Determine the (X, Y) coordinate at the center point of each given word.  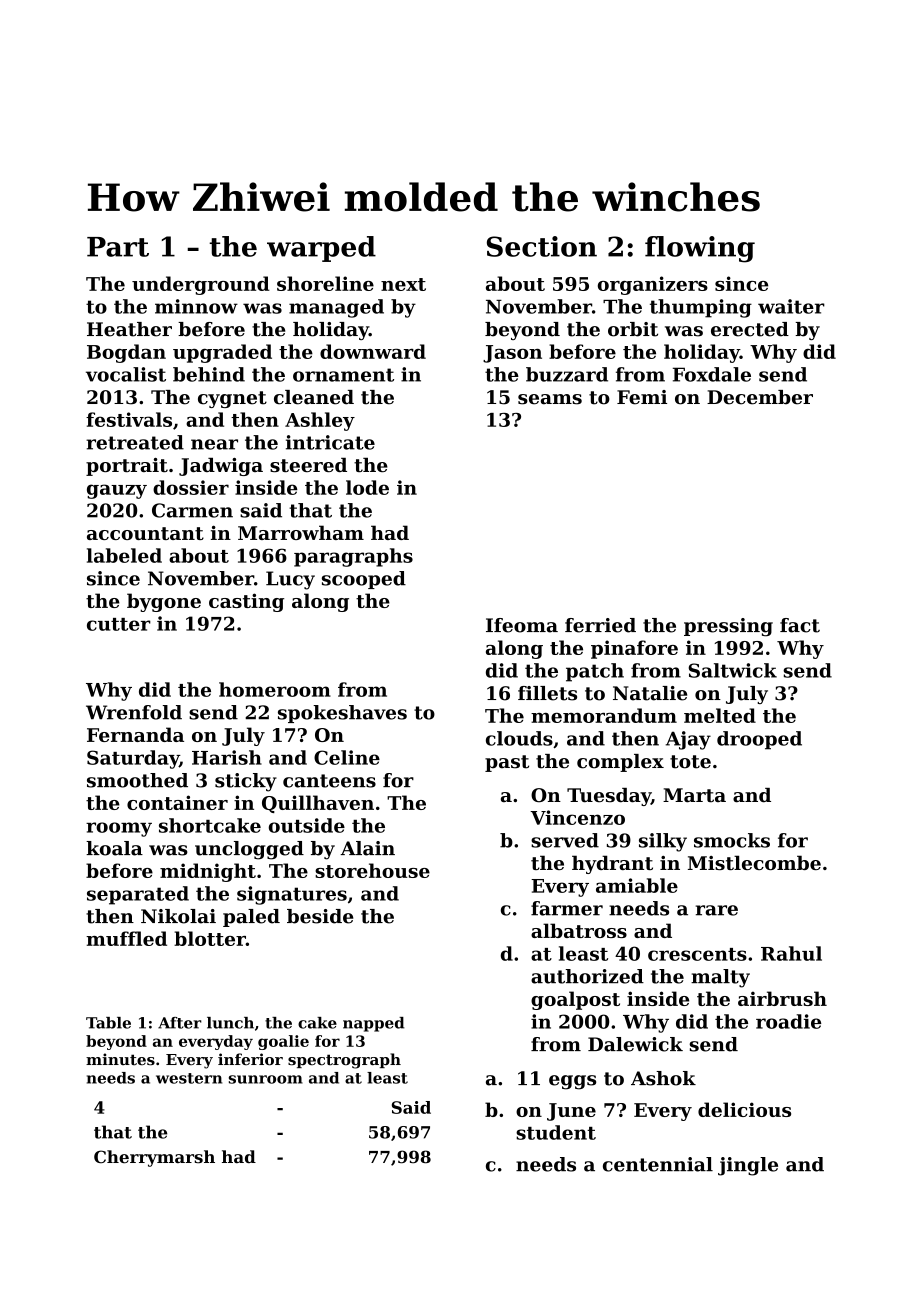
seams (550, 399)
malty (720, 978)
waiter (791, 306)
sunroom (266, 1079)
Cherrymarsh (154, 1158)
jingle (748, 1166)
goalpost (575, 1000)
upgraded (222, 353)
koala (114, 848)
